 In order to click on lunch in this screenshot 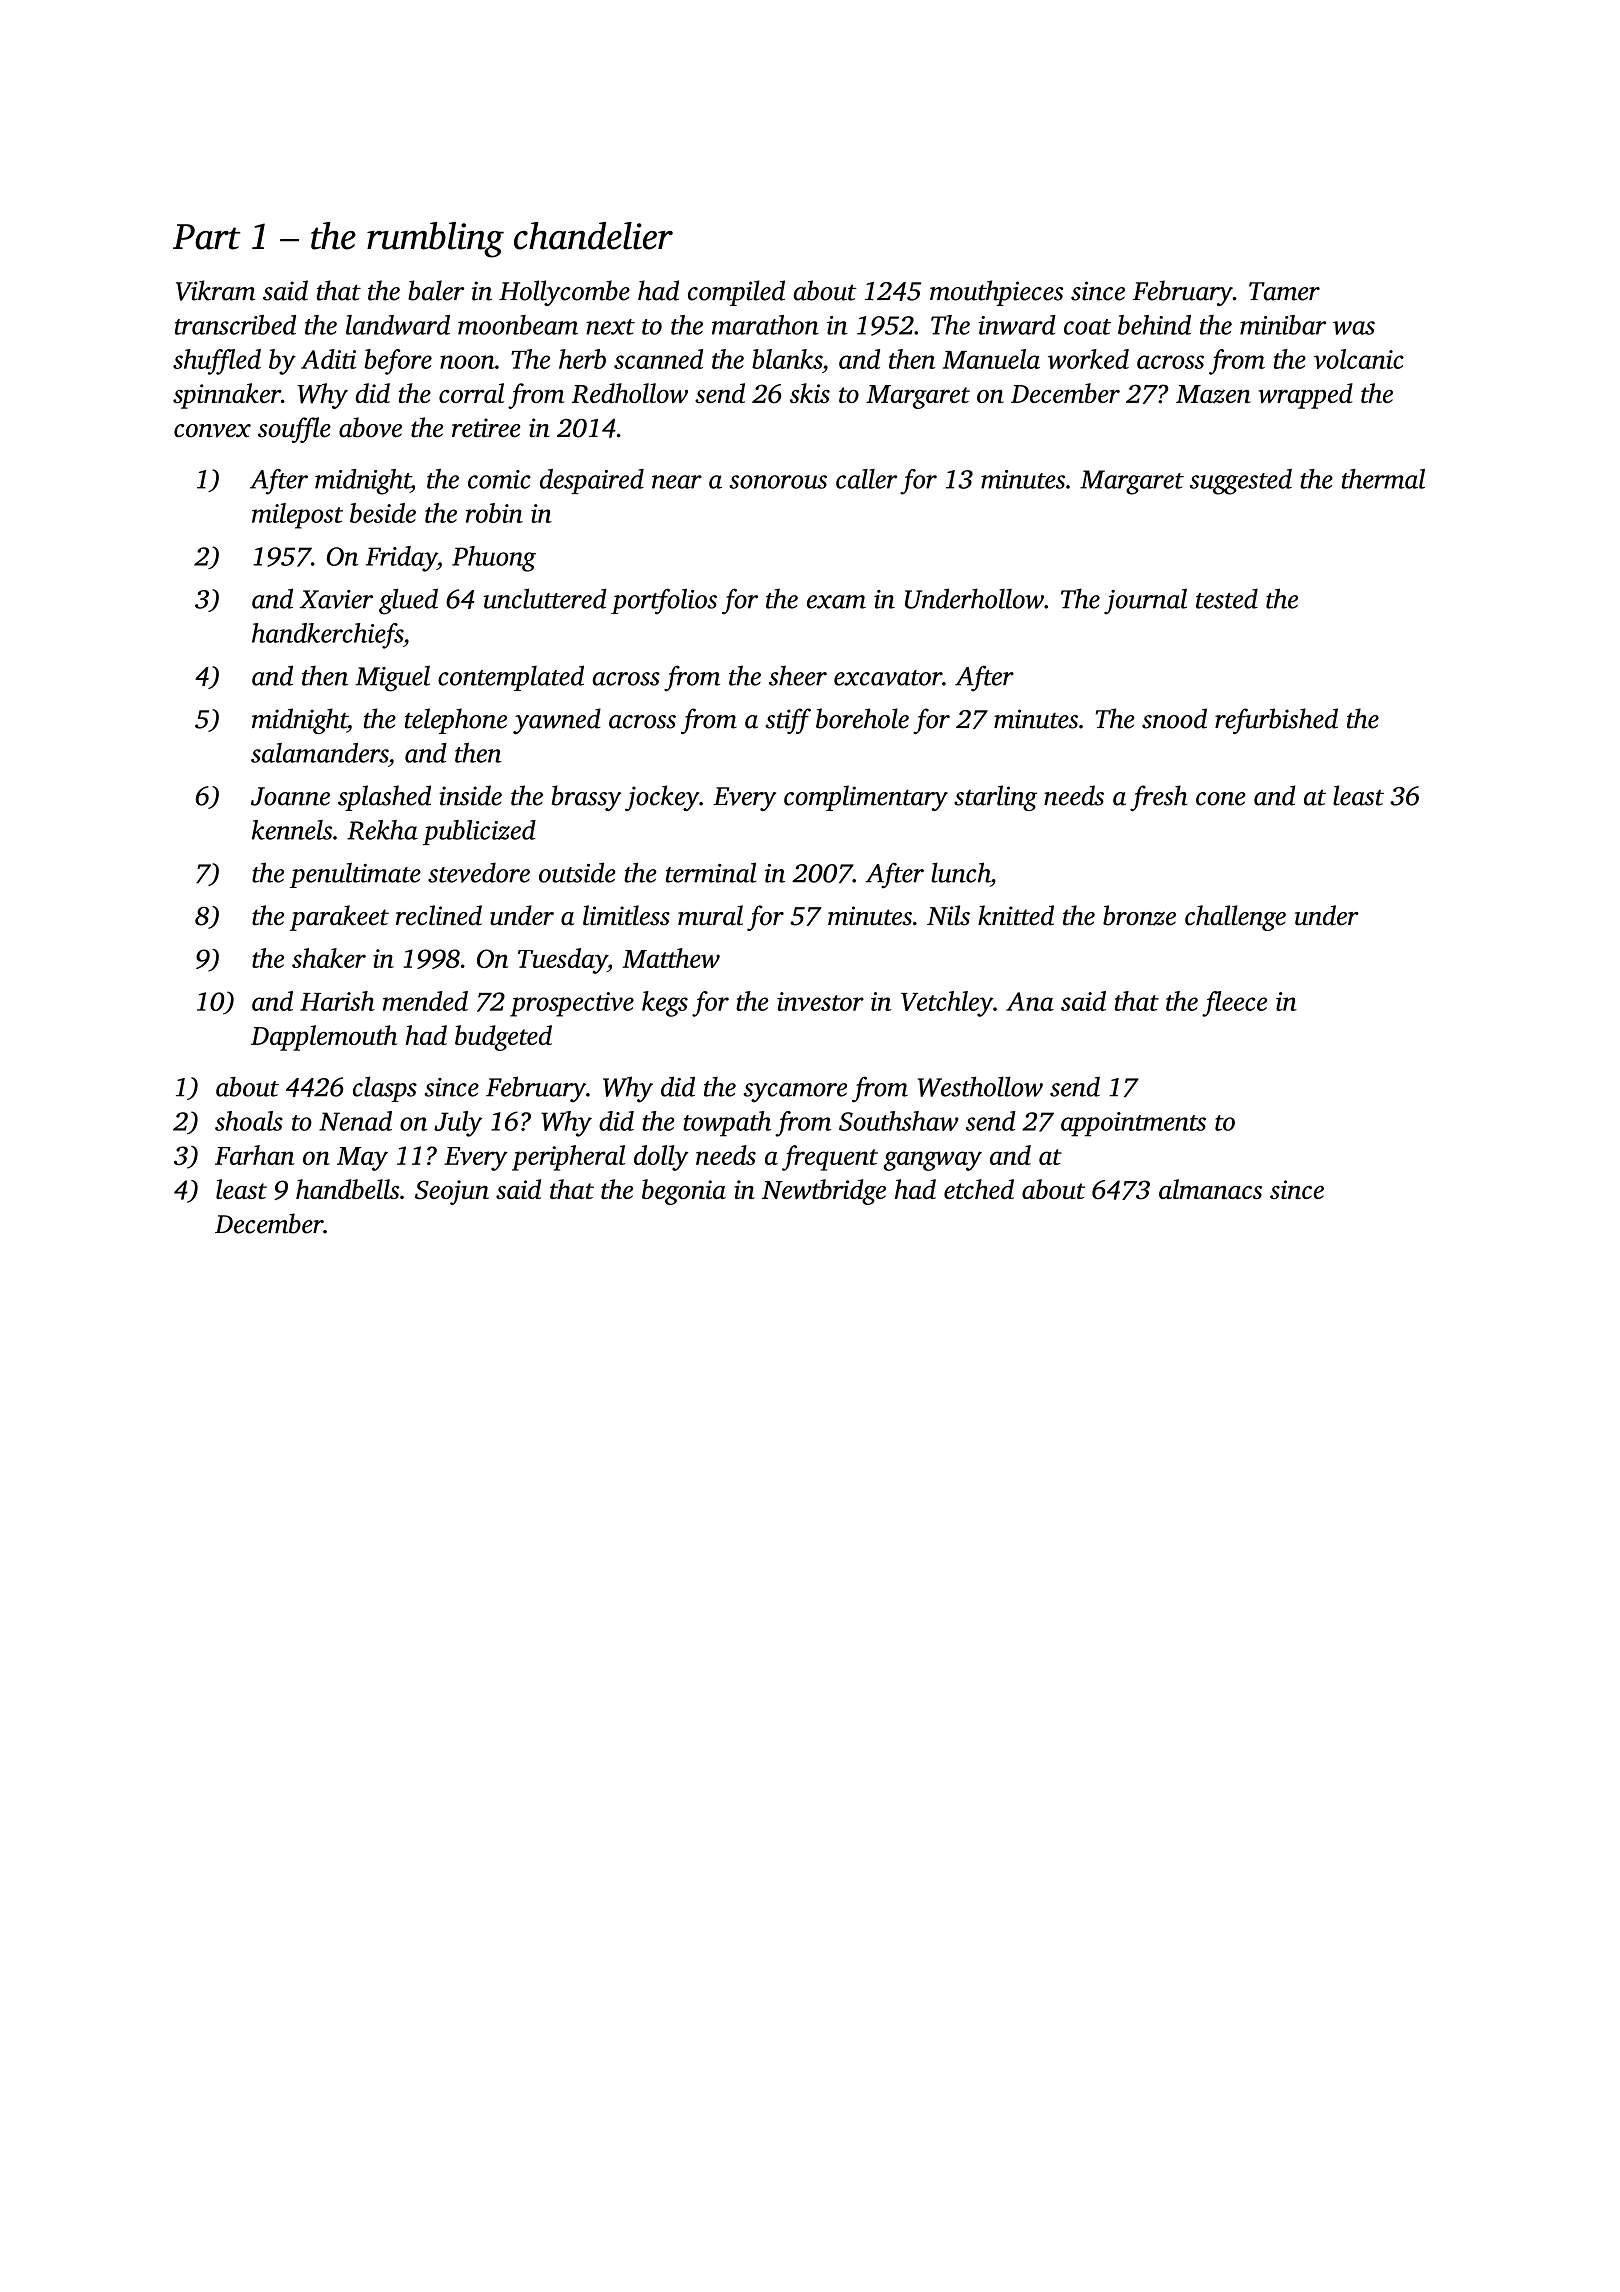, I will do `click(960, 872)`.
